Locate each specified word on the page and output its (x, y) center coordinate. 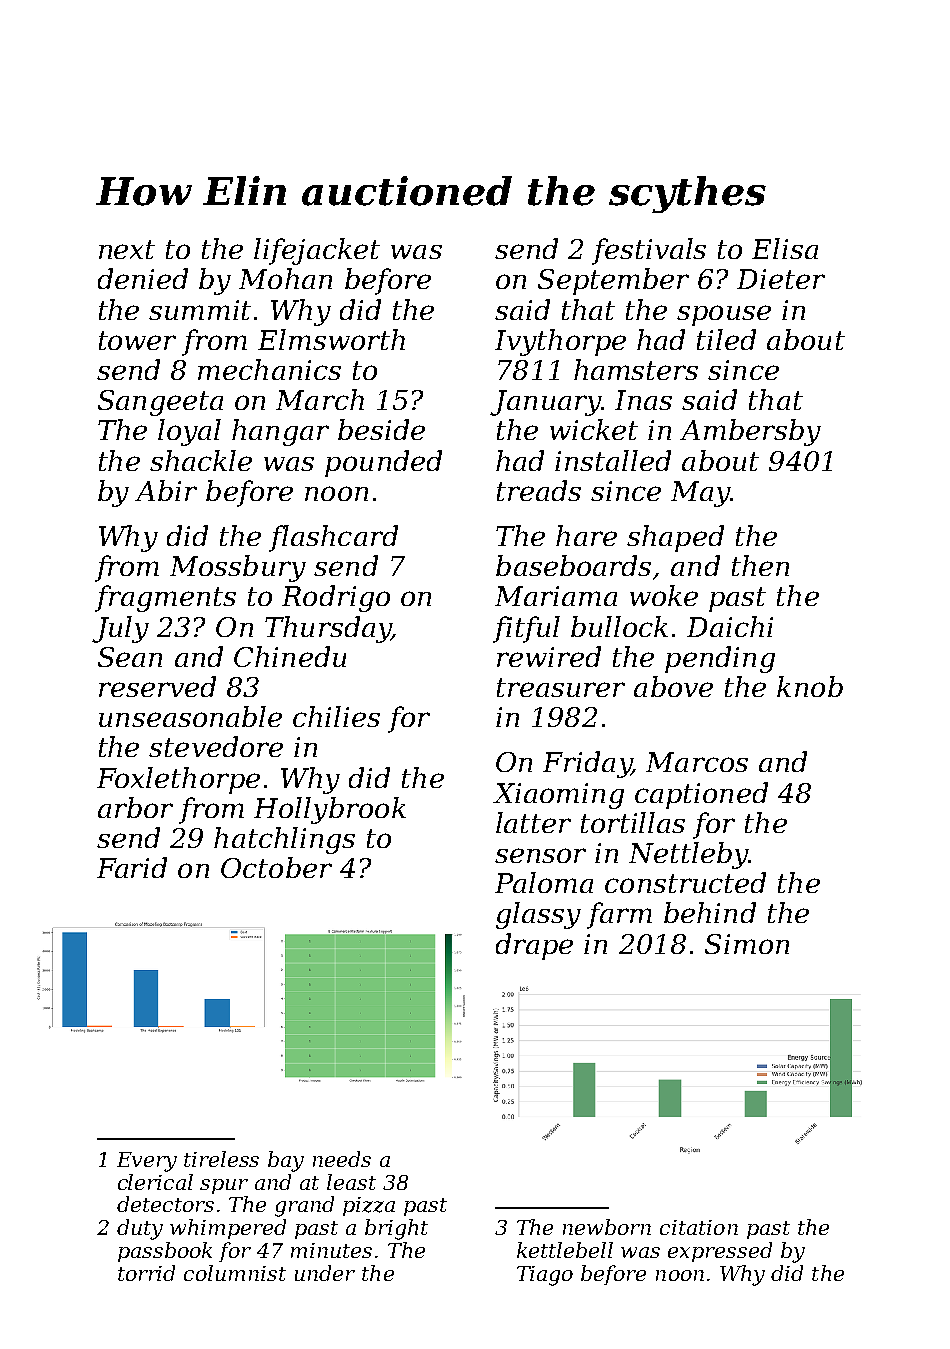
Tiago (545, 1276)
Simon (747, 944)
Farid (132, 867)
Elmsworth (331, 339)
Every (147, 1162)
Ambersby (750, 432)
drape (534, 946)
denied (143, 278)
